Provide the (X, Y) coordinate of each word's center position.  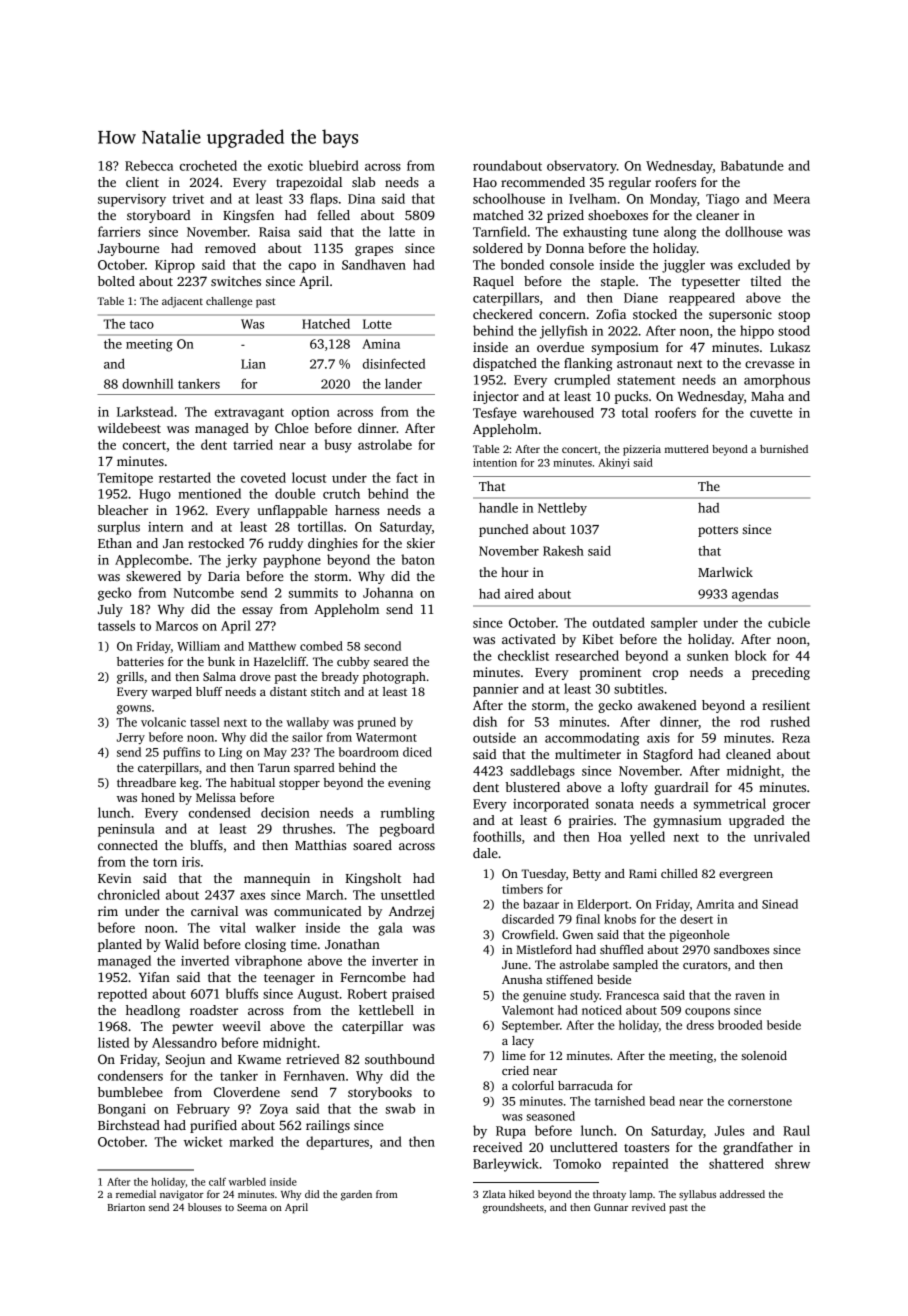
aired (519, 593)
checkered (503, 314)
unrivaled (782, 836)
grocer (791, 807)
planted (120, 945)
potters (718, 531)
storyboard (159, 216)
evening (409, 784)
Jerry (131, 739)
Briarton (126, 1207)
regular (630, 183)
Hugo (155, 495)
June (515, 964)
